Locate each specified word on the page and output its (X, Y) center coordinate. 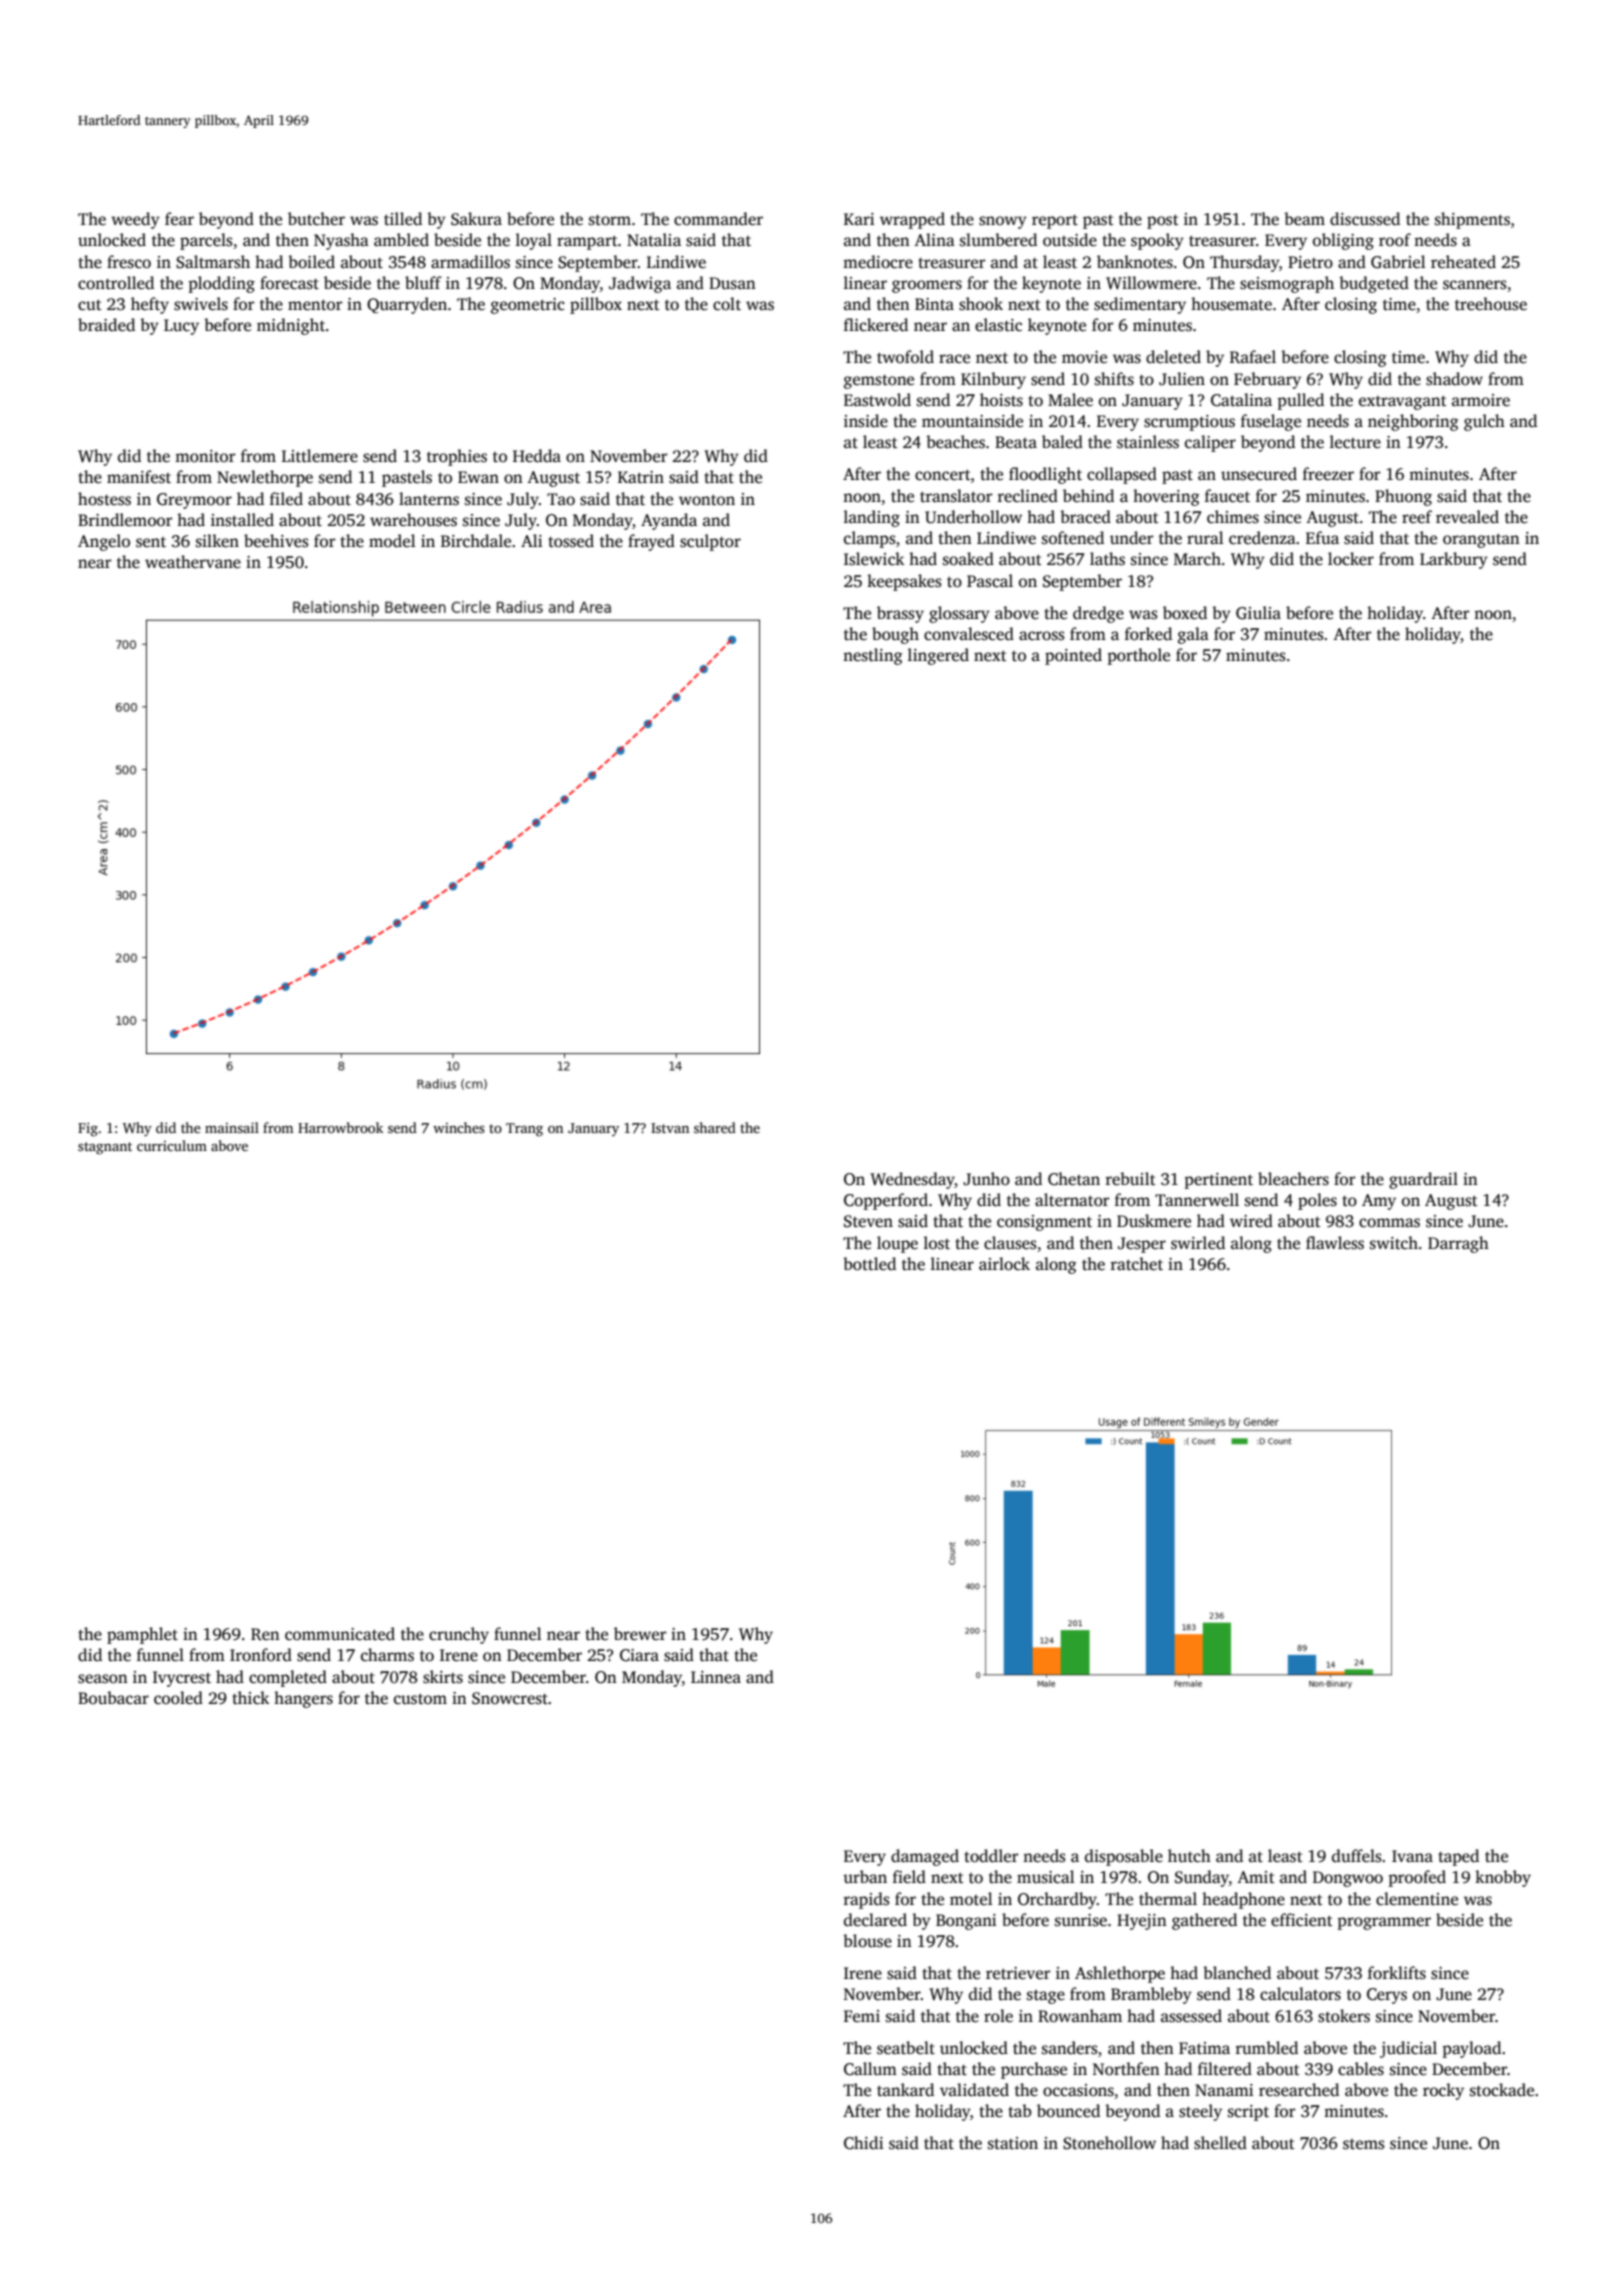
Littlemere (320, 456)
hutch (1189, 1856)
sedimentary (1140, 305)
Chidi (863, 2143)
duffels (1357, 1856)
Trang (524, 1130)
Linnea (716, 1677)
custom (420, 1699)
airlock (1004, 1264)
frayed (651, 542)
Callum (870, 2069)
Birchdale (476, 540)
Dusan (732, 283)
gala (1193, 635)
